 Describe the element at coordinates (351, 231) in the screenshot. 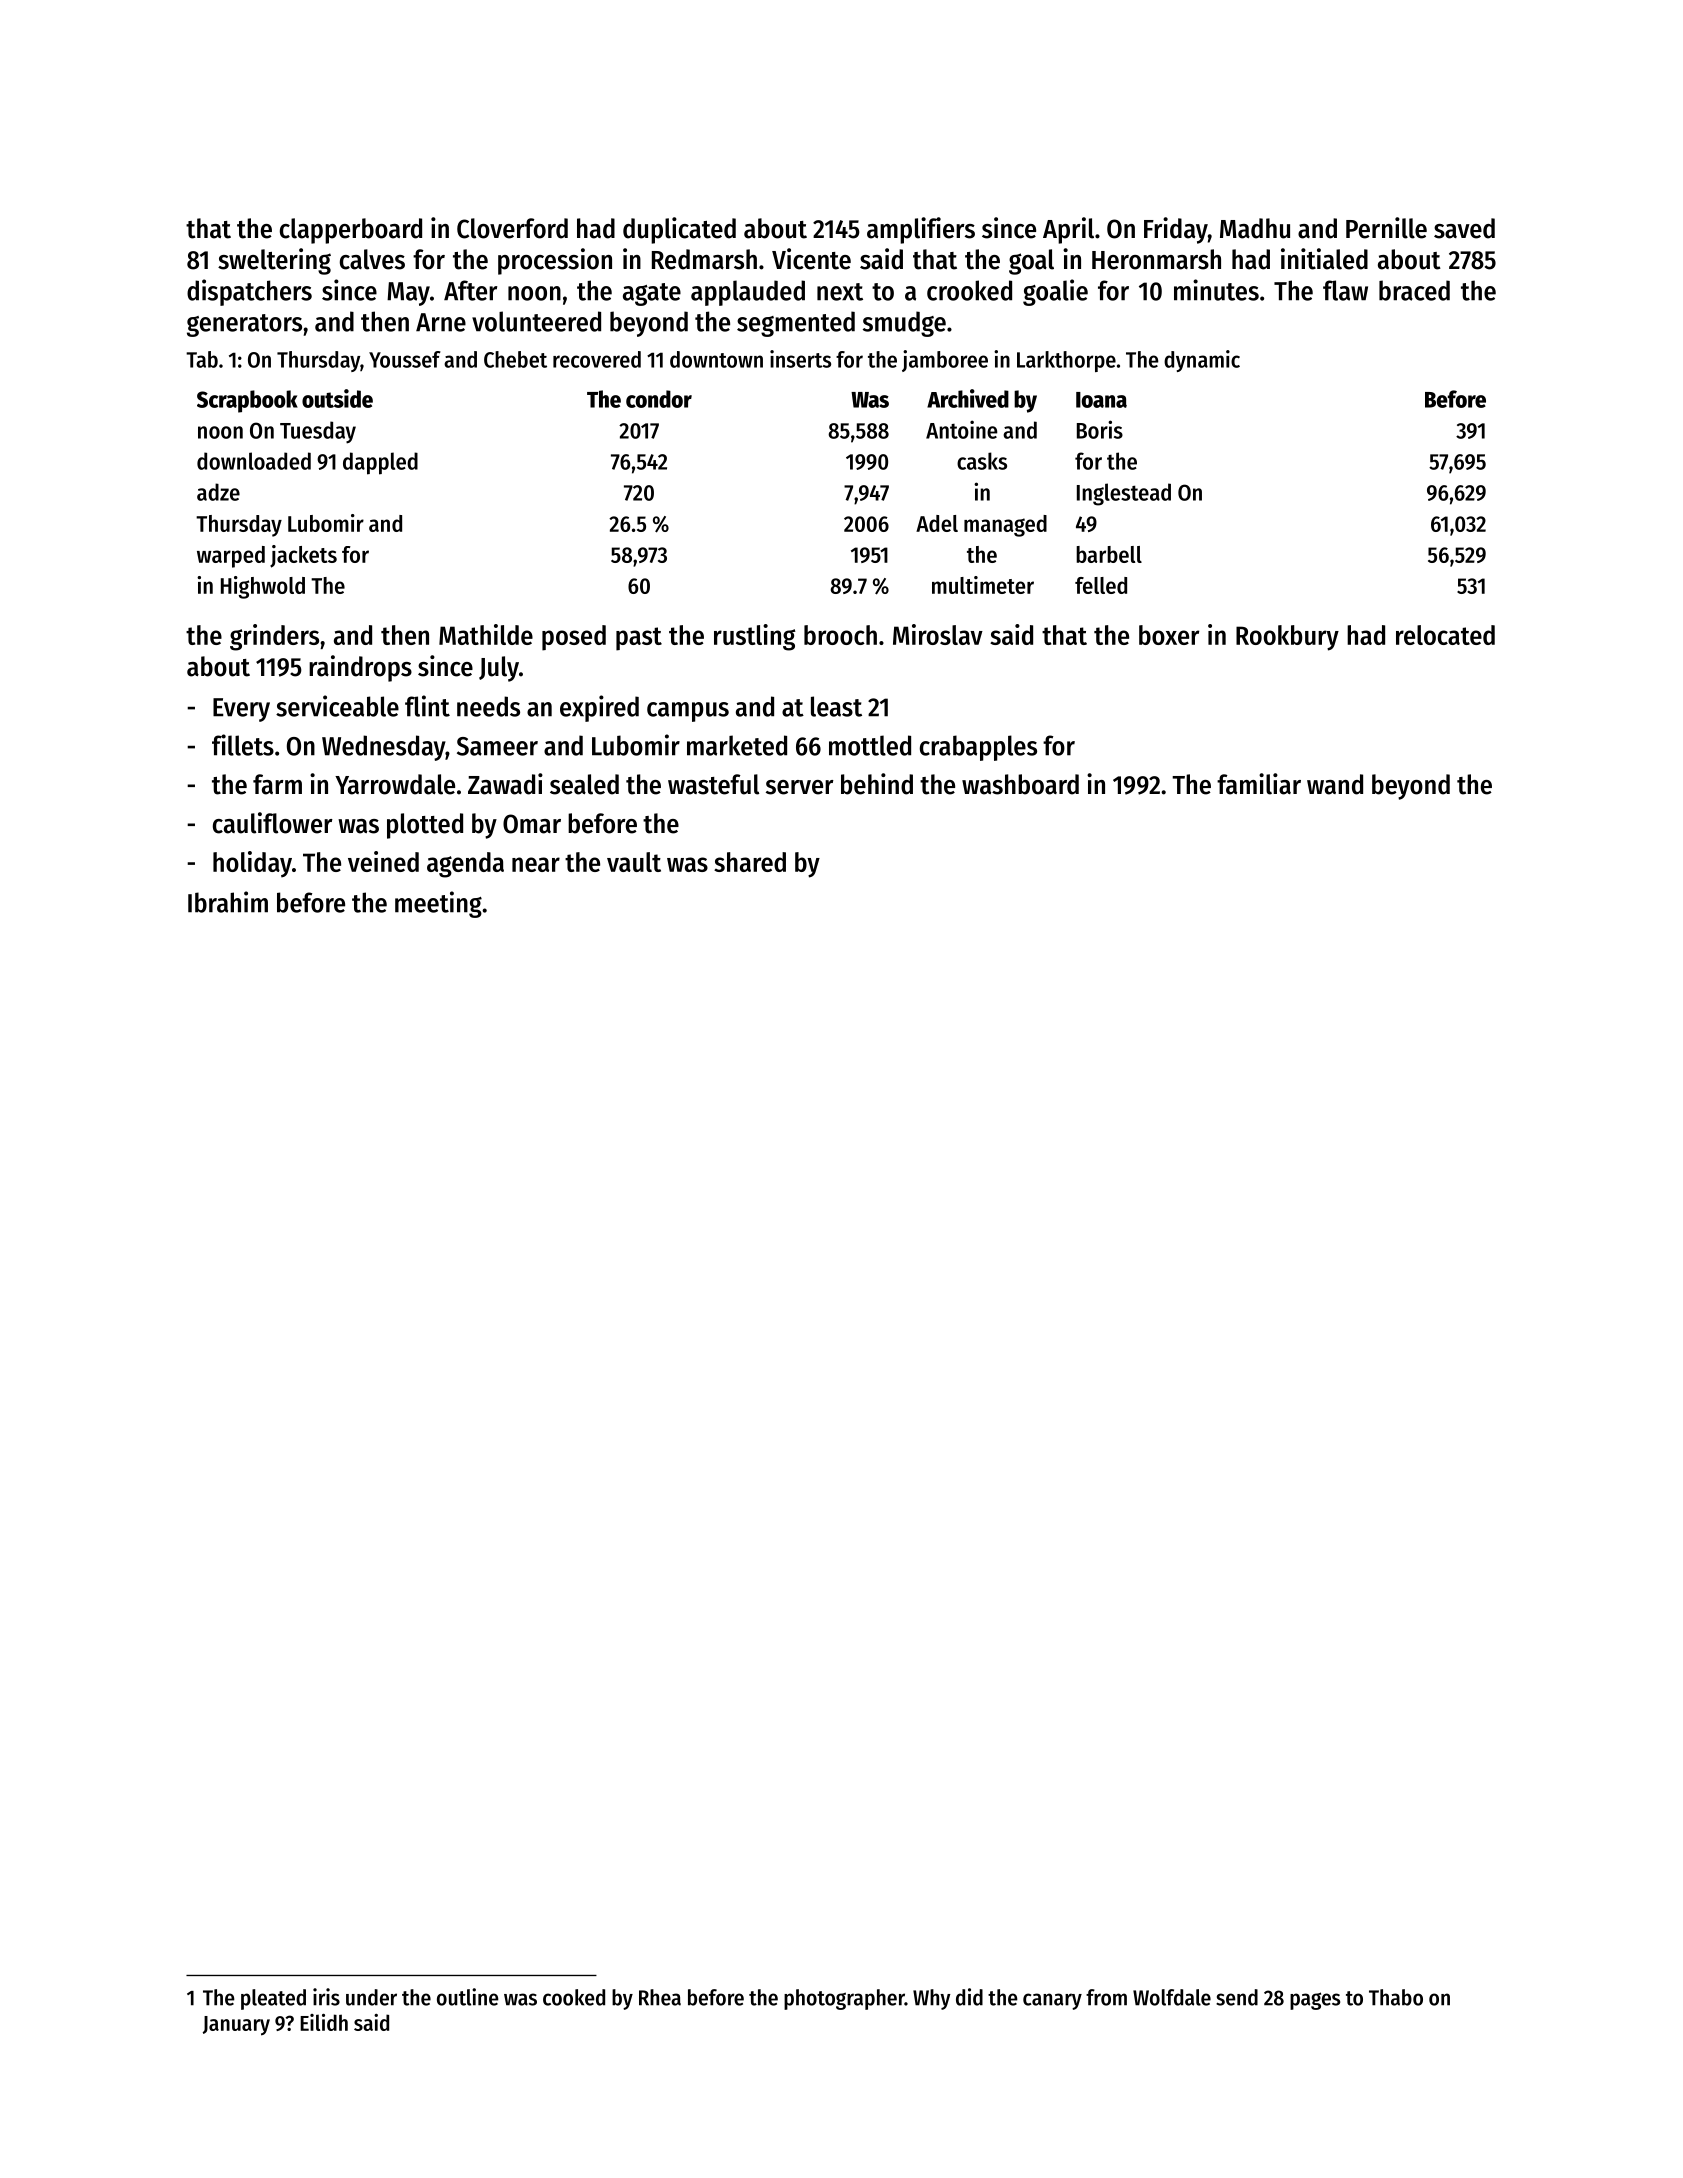

I see `clapperboard` at that location.
